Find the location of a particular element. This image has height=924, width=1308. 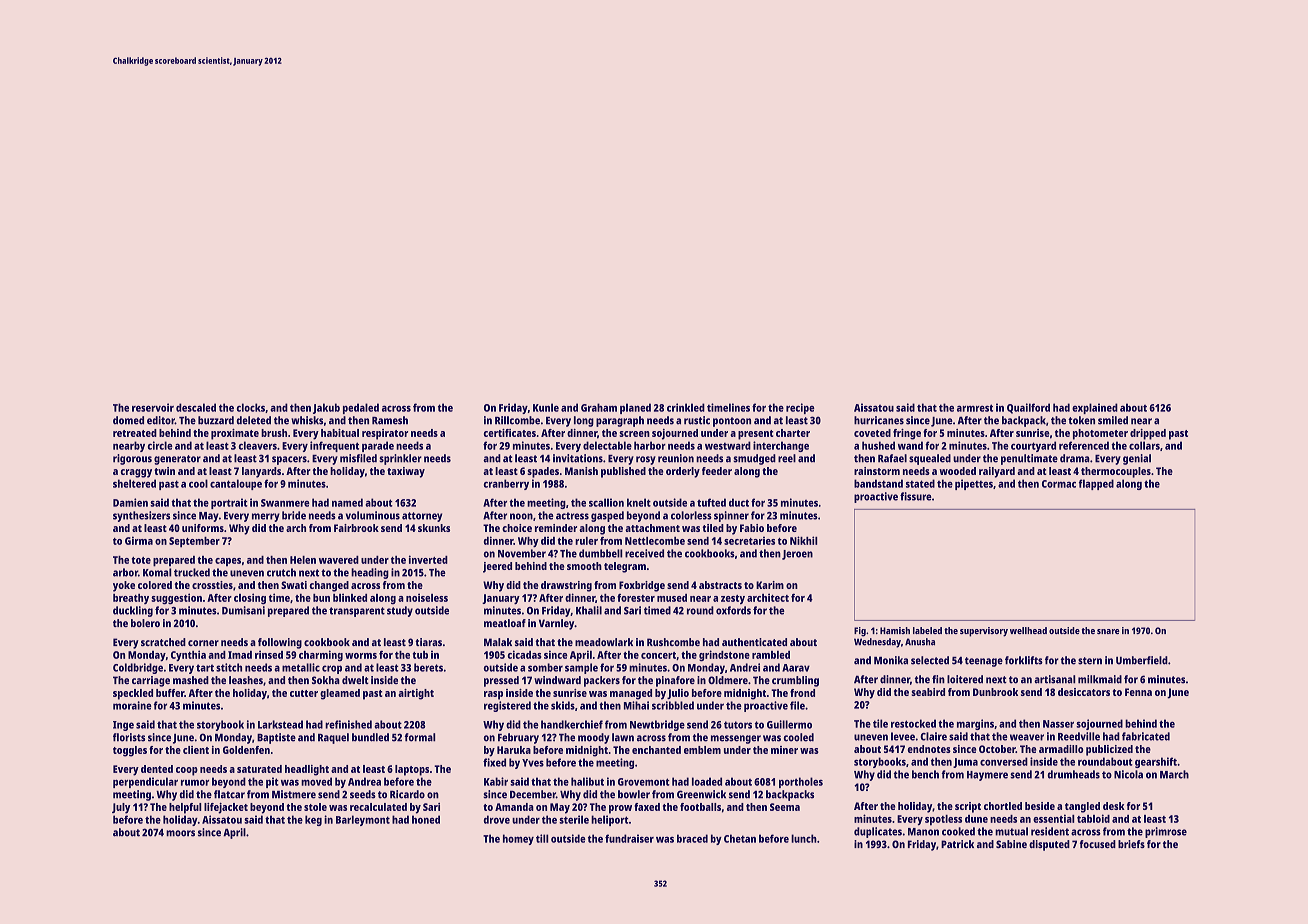

script is located at coordinates (968, 807).
